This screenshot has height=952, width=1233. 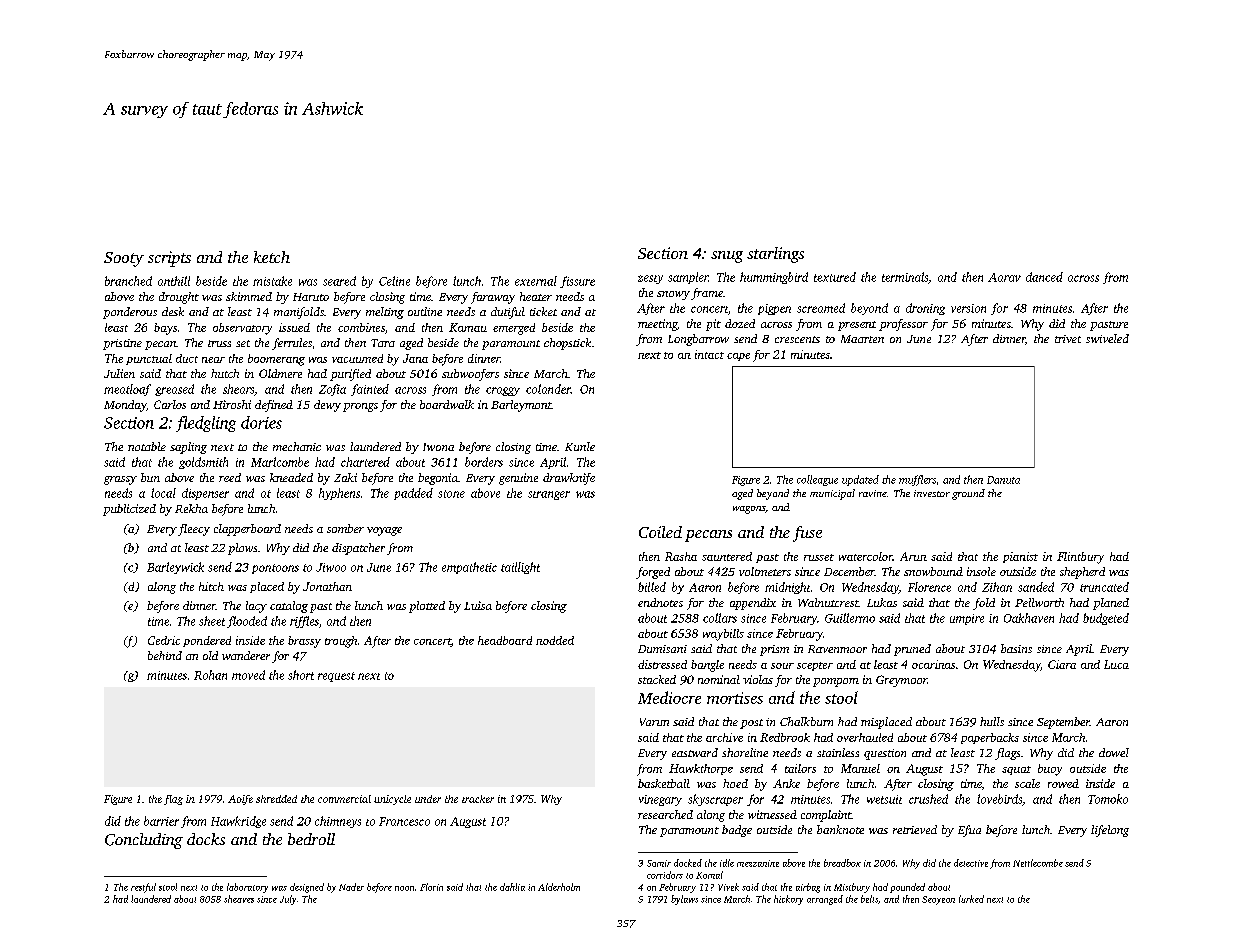 What do you see at coordinates (336, 677) in the screenshot?
I see `request` at bounding box center [336, 677].
